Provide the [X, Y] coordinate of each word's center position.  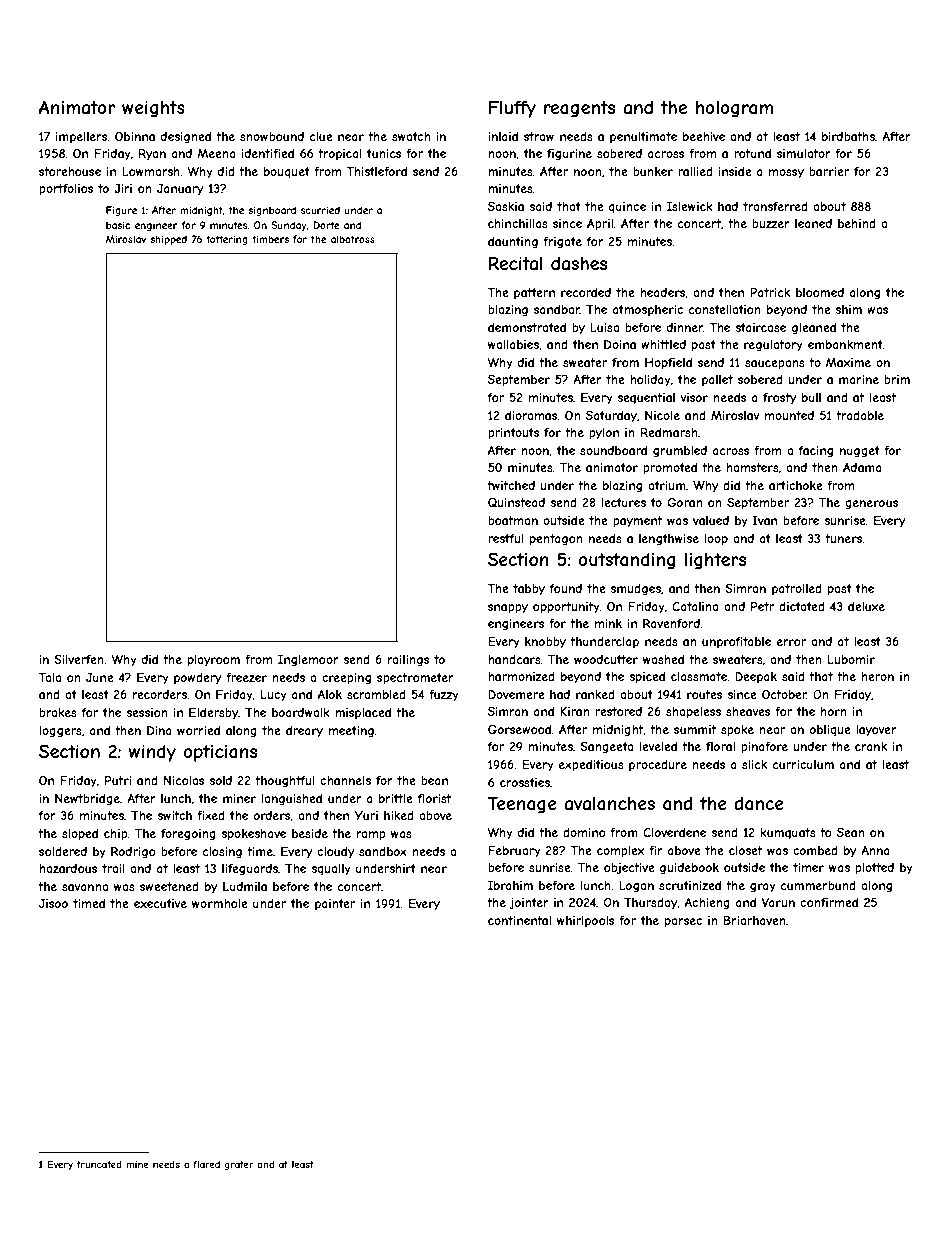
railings [408, 661]
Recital [516, 263]
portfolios [66, 190]
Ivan [764, 520]
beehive [704, 136]
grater [239, 1165]
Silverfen [79, 659]
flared [206, 1164]
